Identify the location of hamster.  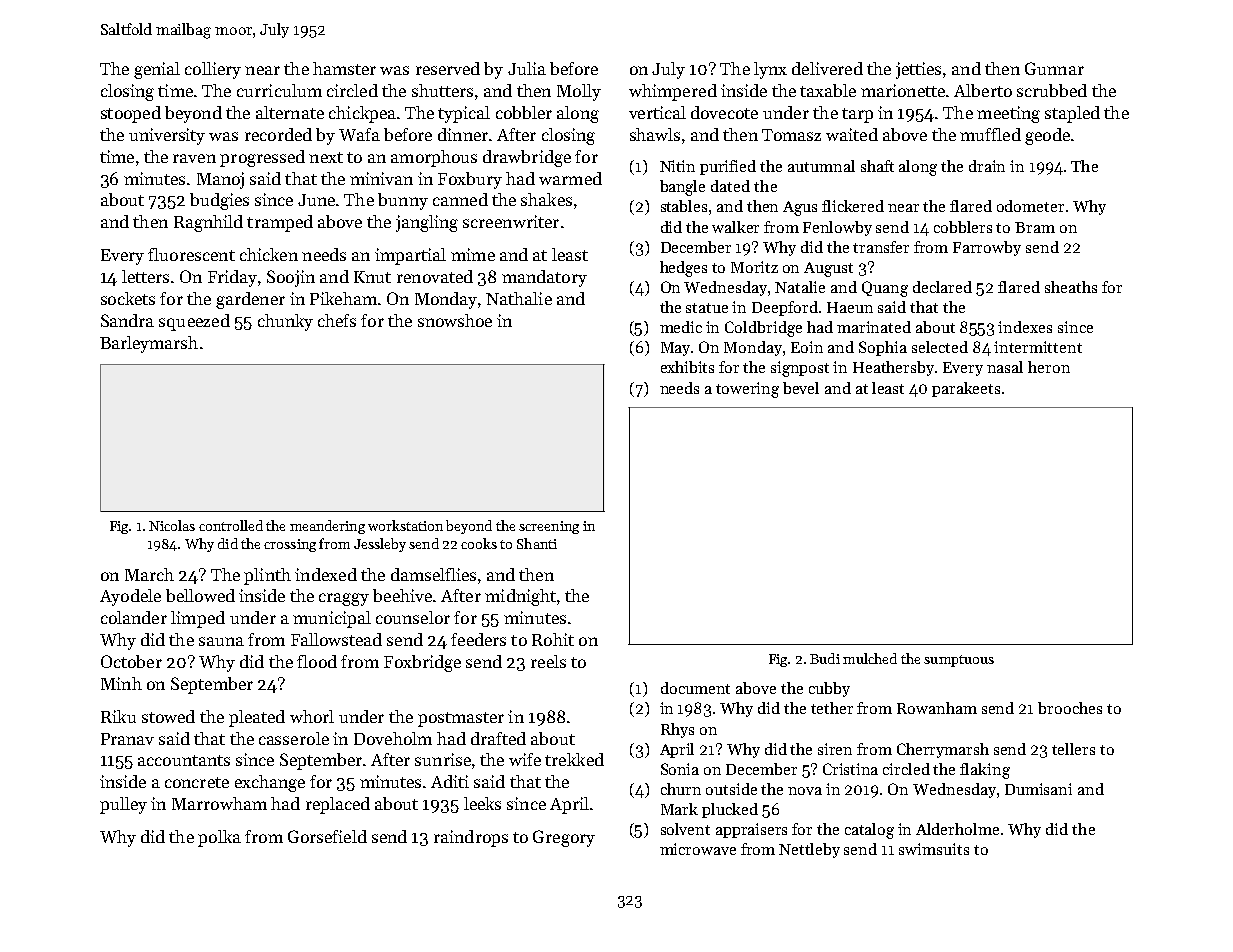
(344, 68).
